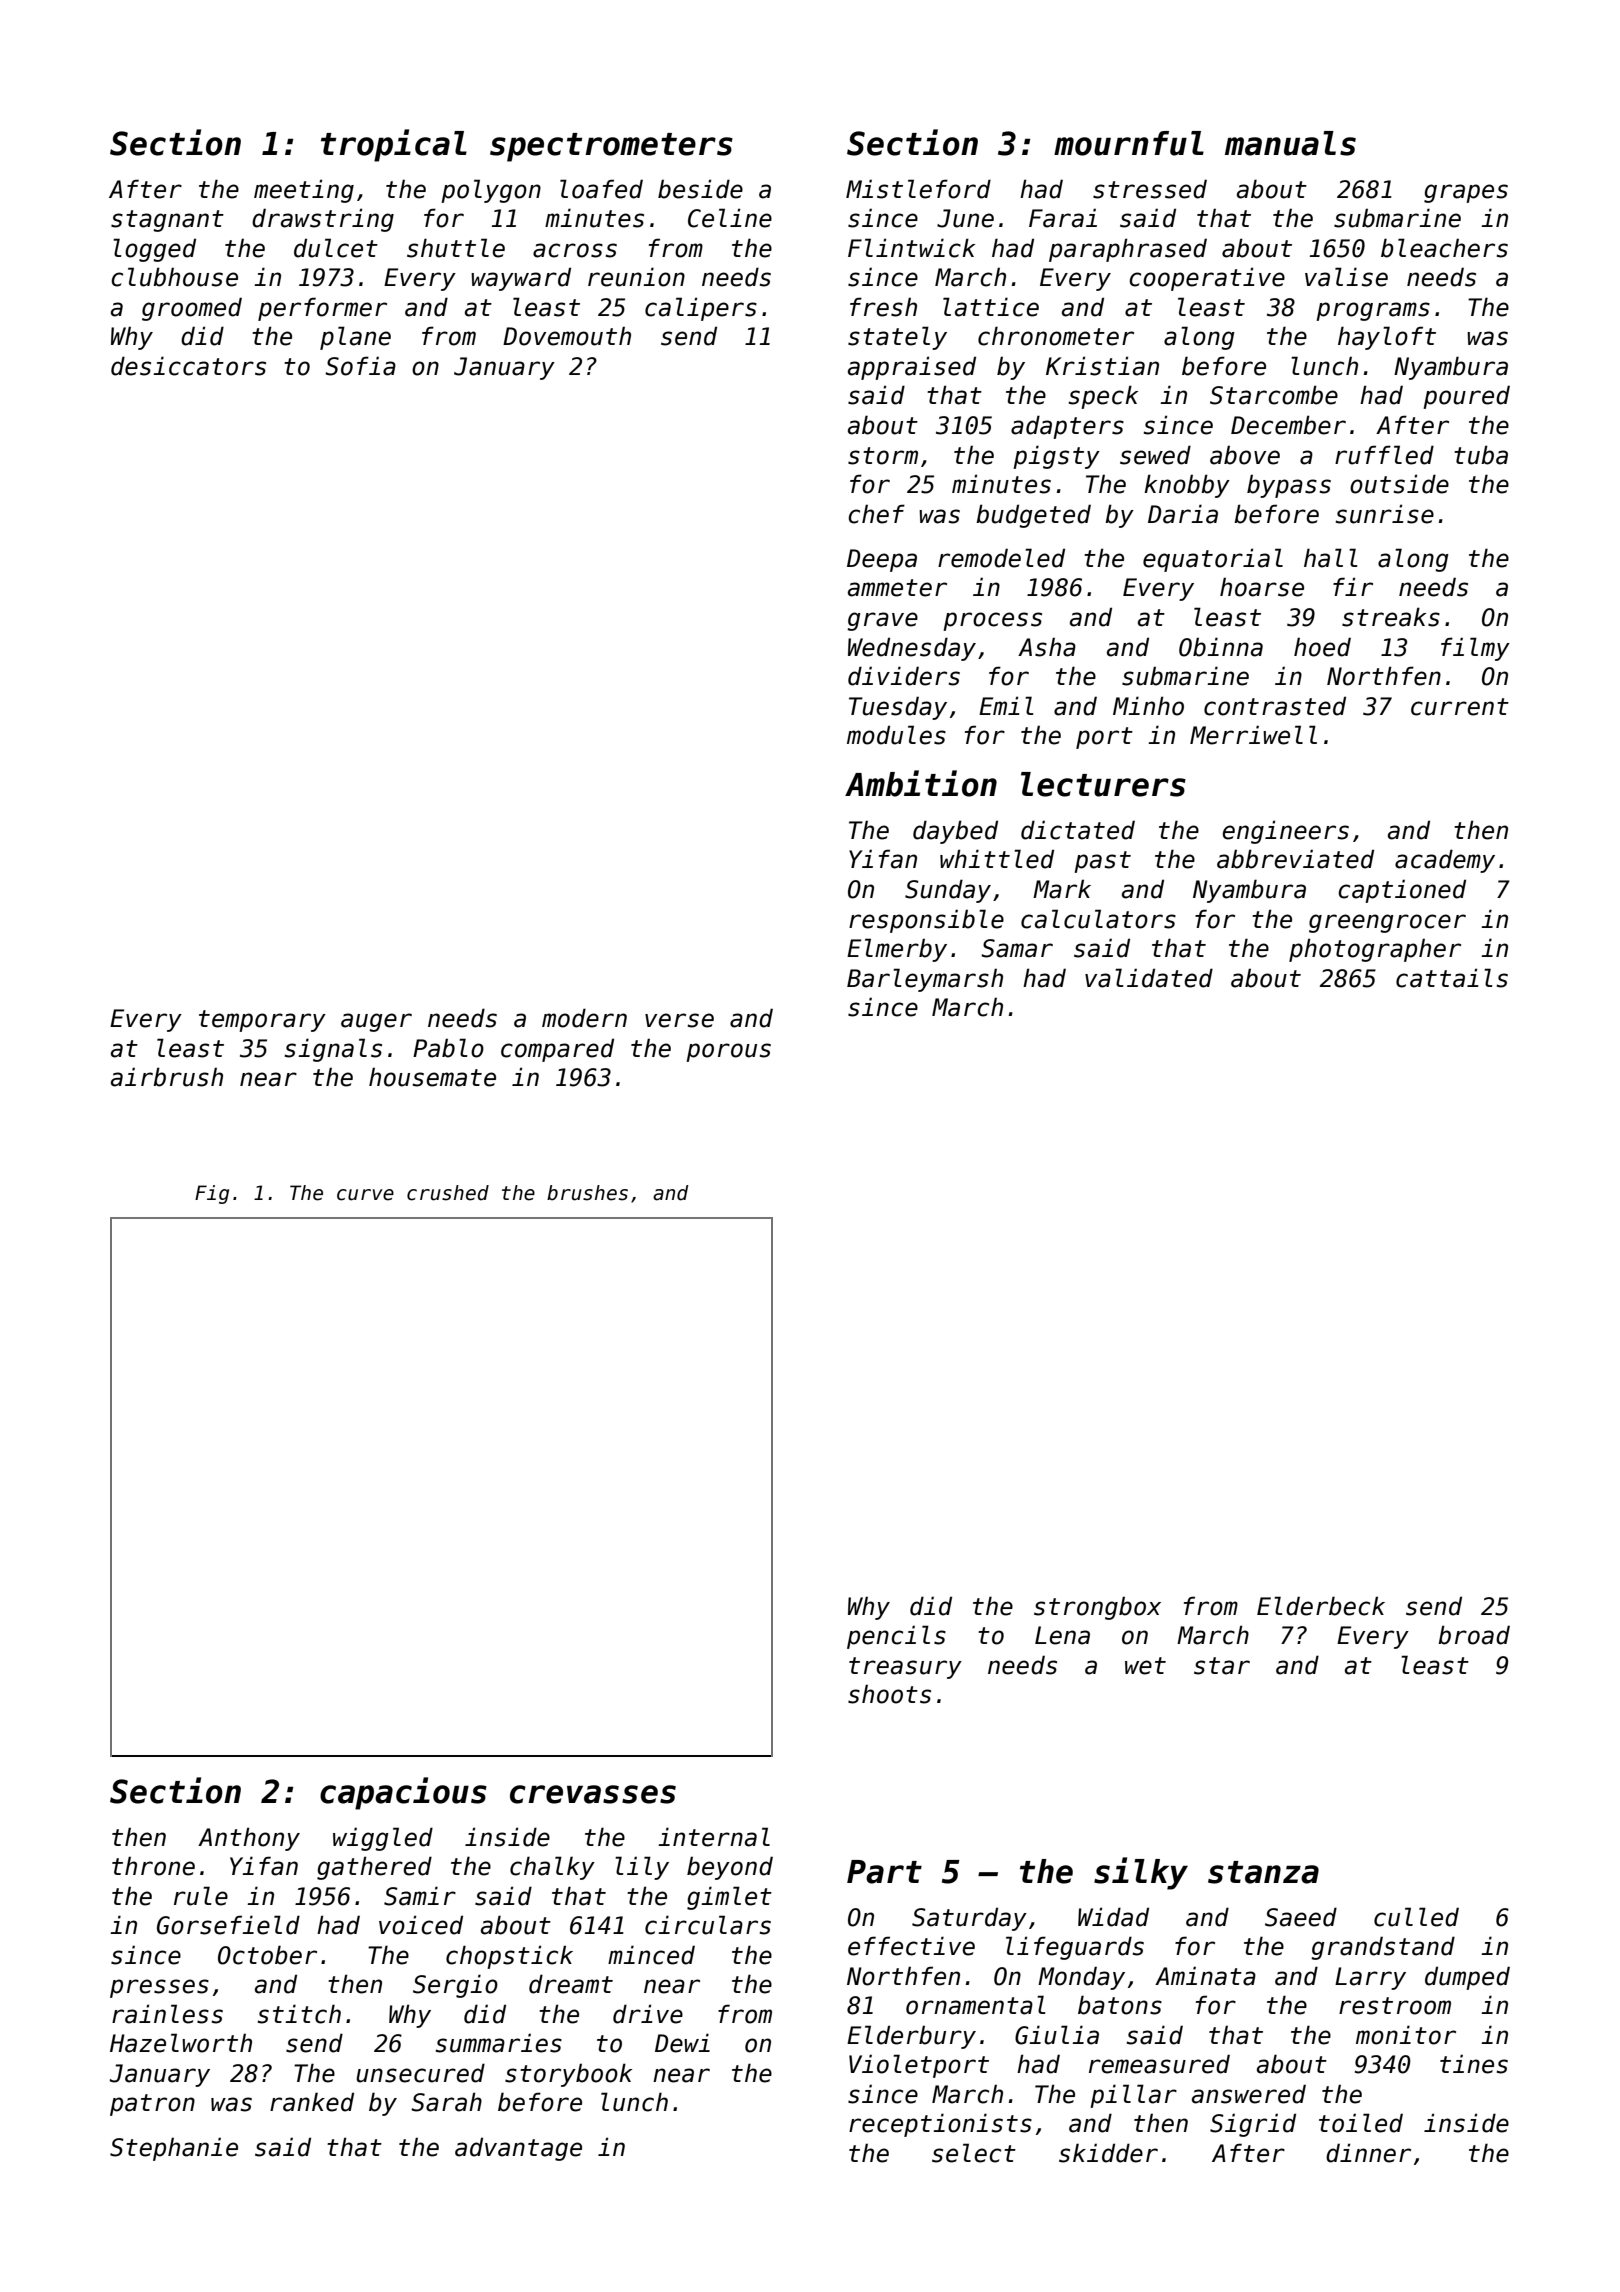  What do you see at coordinates (1289, 486) in the document?
I see `bypass` at bounding box center [1289, 486].
